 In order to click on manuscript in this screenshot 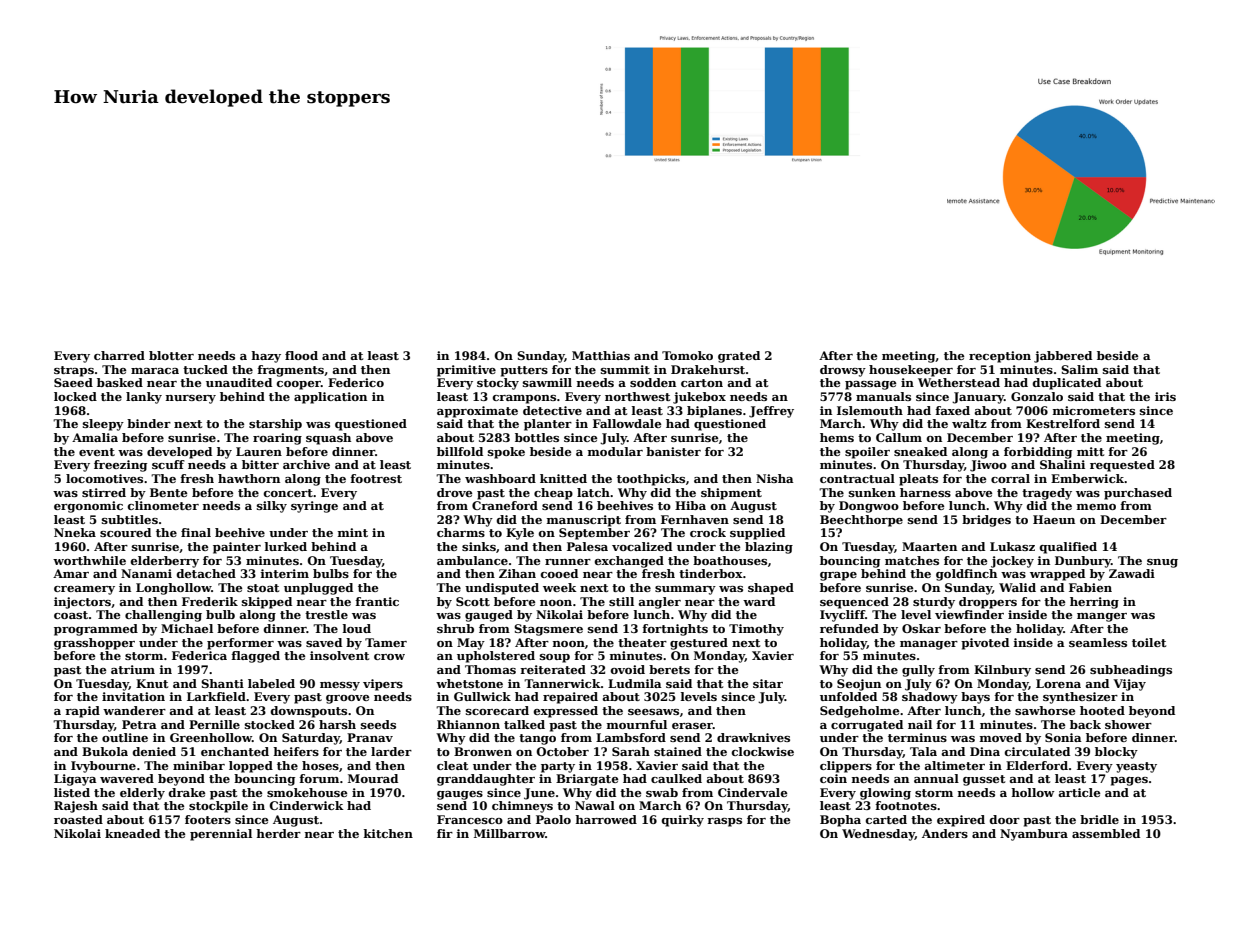, I will do `click(584, 521)`.
